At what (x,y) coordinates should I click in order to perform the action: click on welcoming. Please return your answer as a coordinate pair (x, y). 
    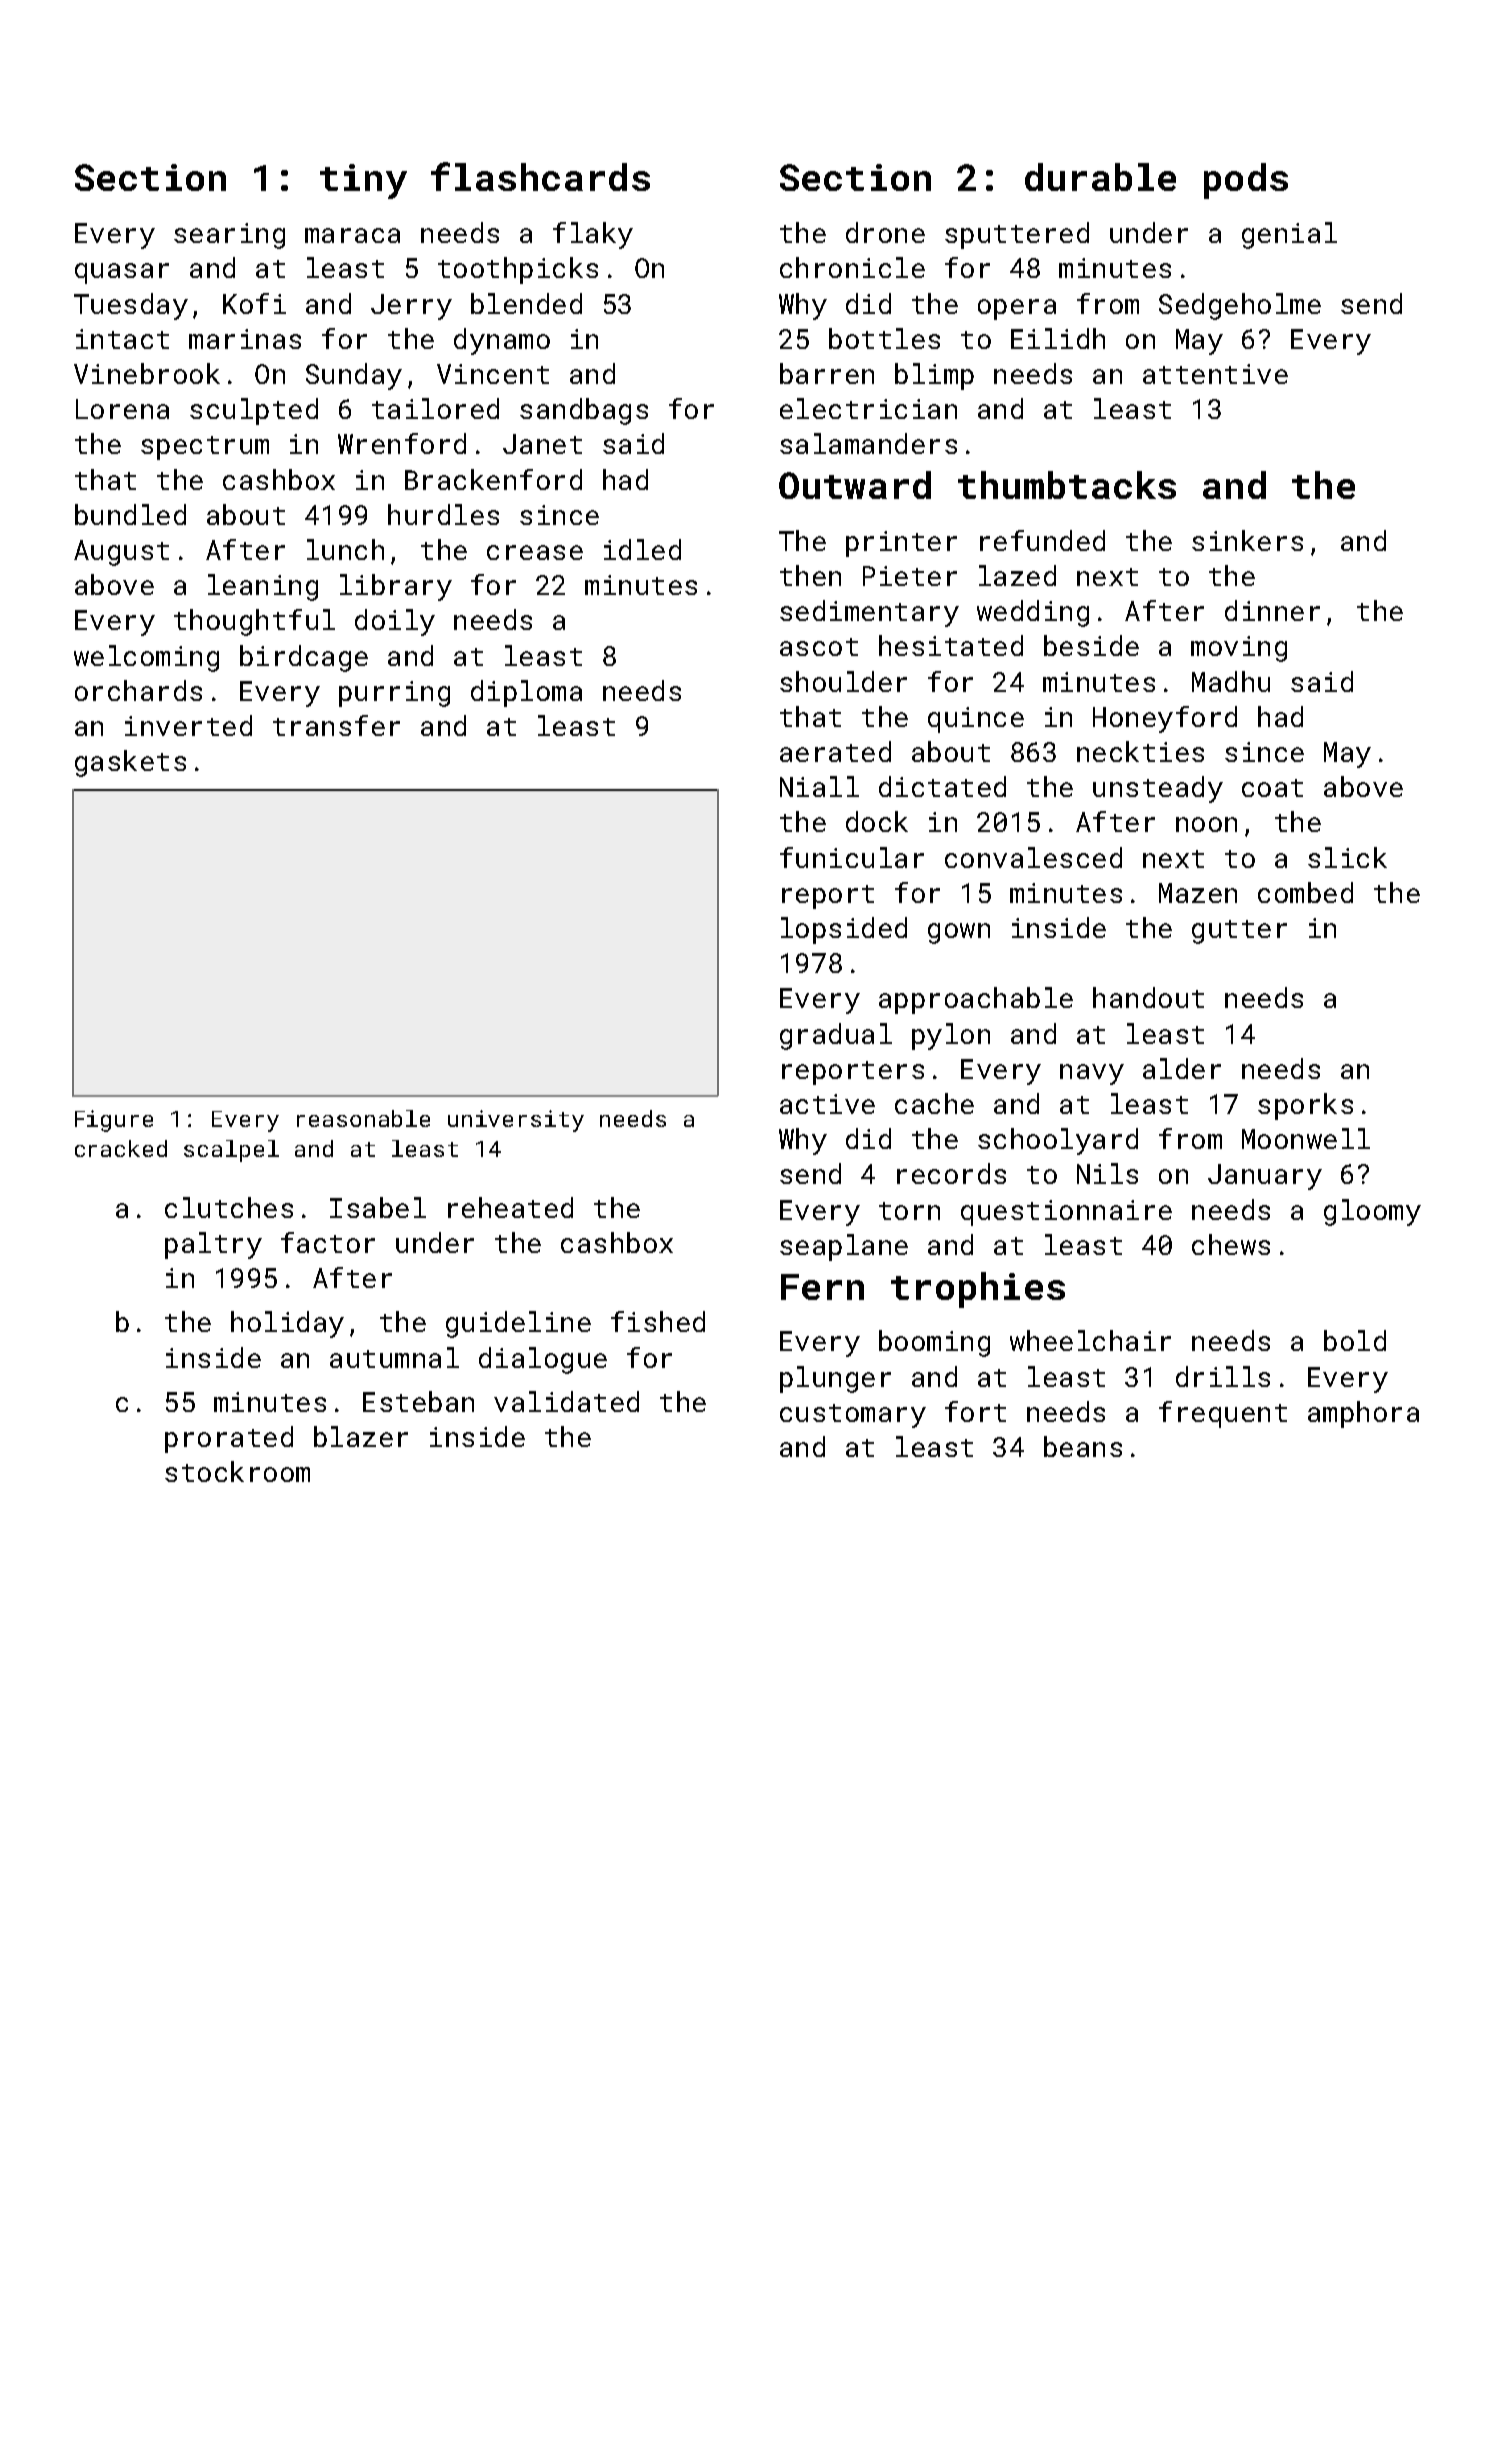
    Looking at the image, I should click on (146, 658).
